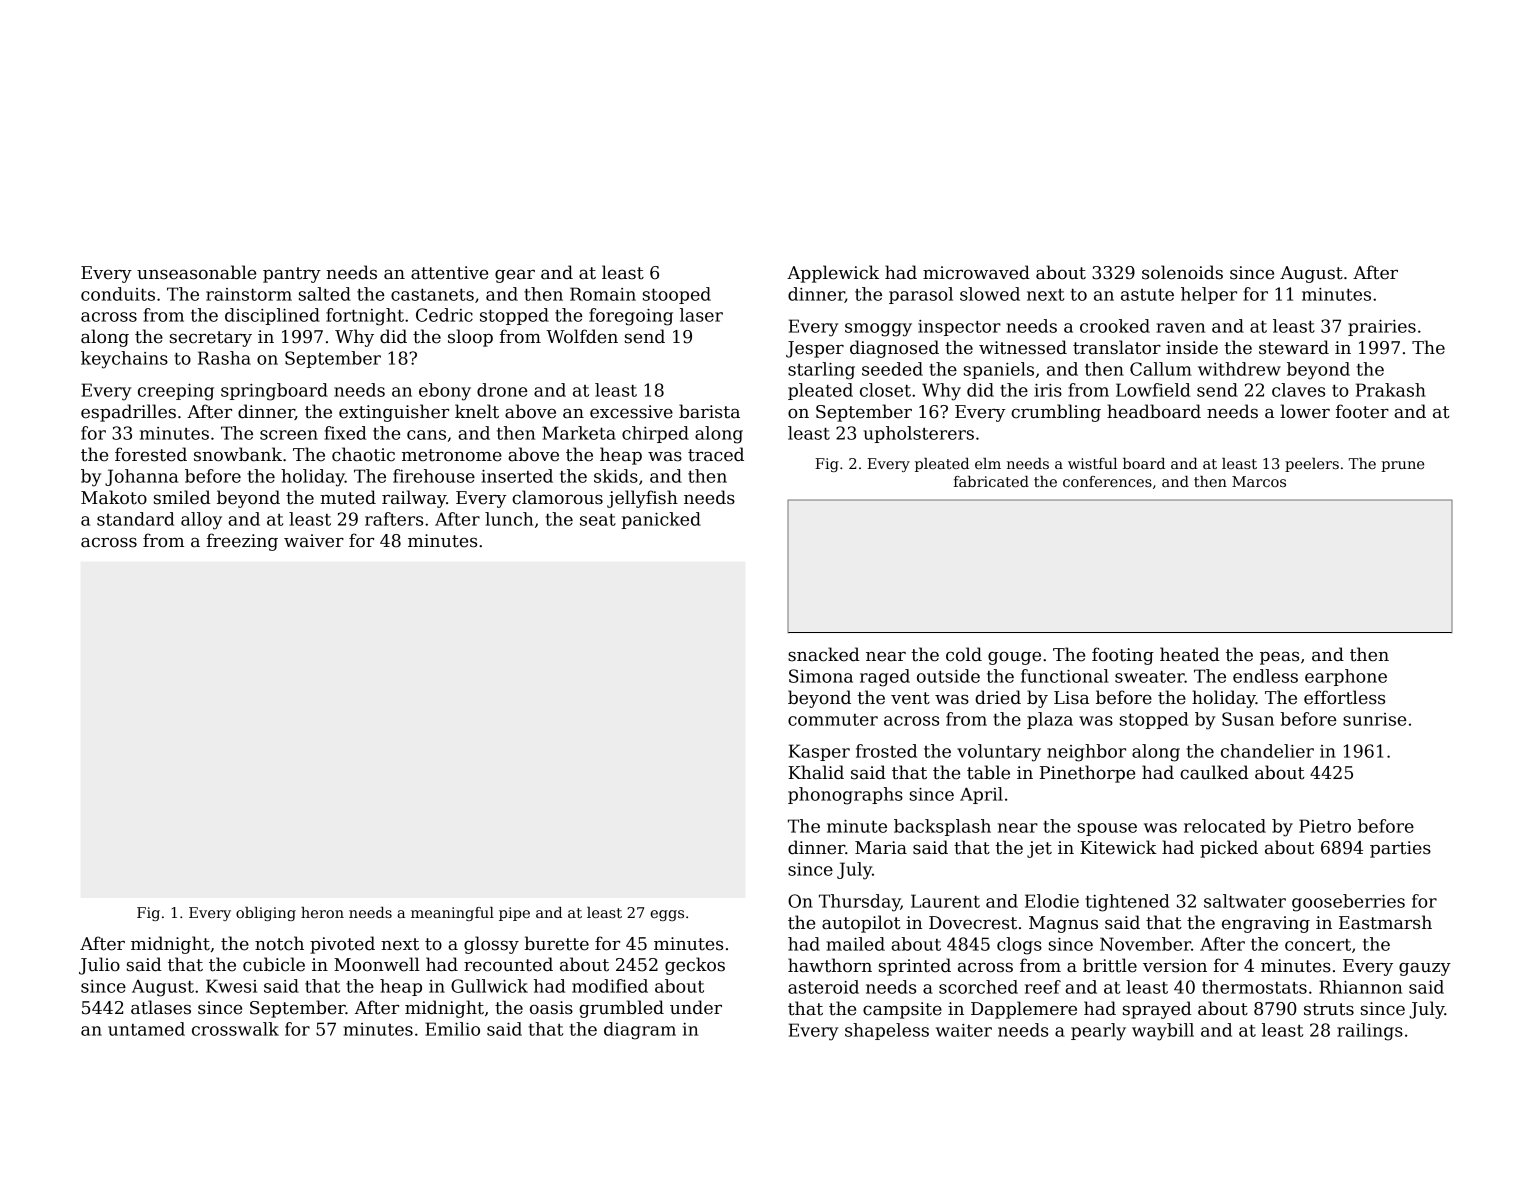  I want to click on untamed, so click(146, 1029).
